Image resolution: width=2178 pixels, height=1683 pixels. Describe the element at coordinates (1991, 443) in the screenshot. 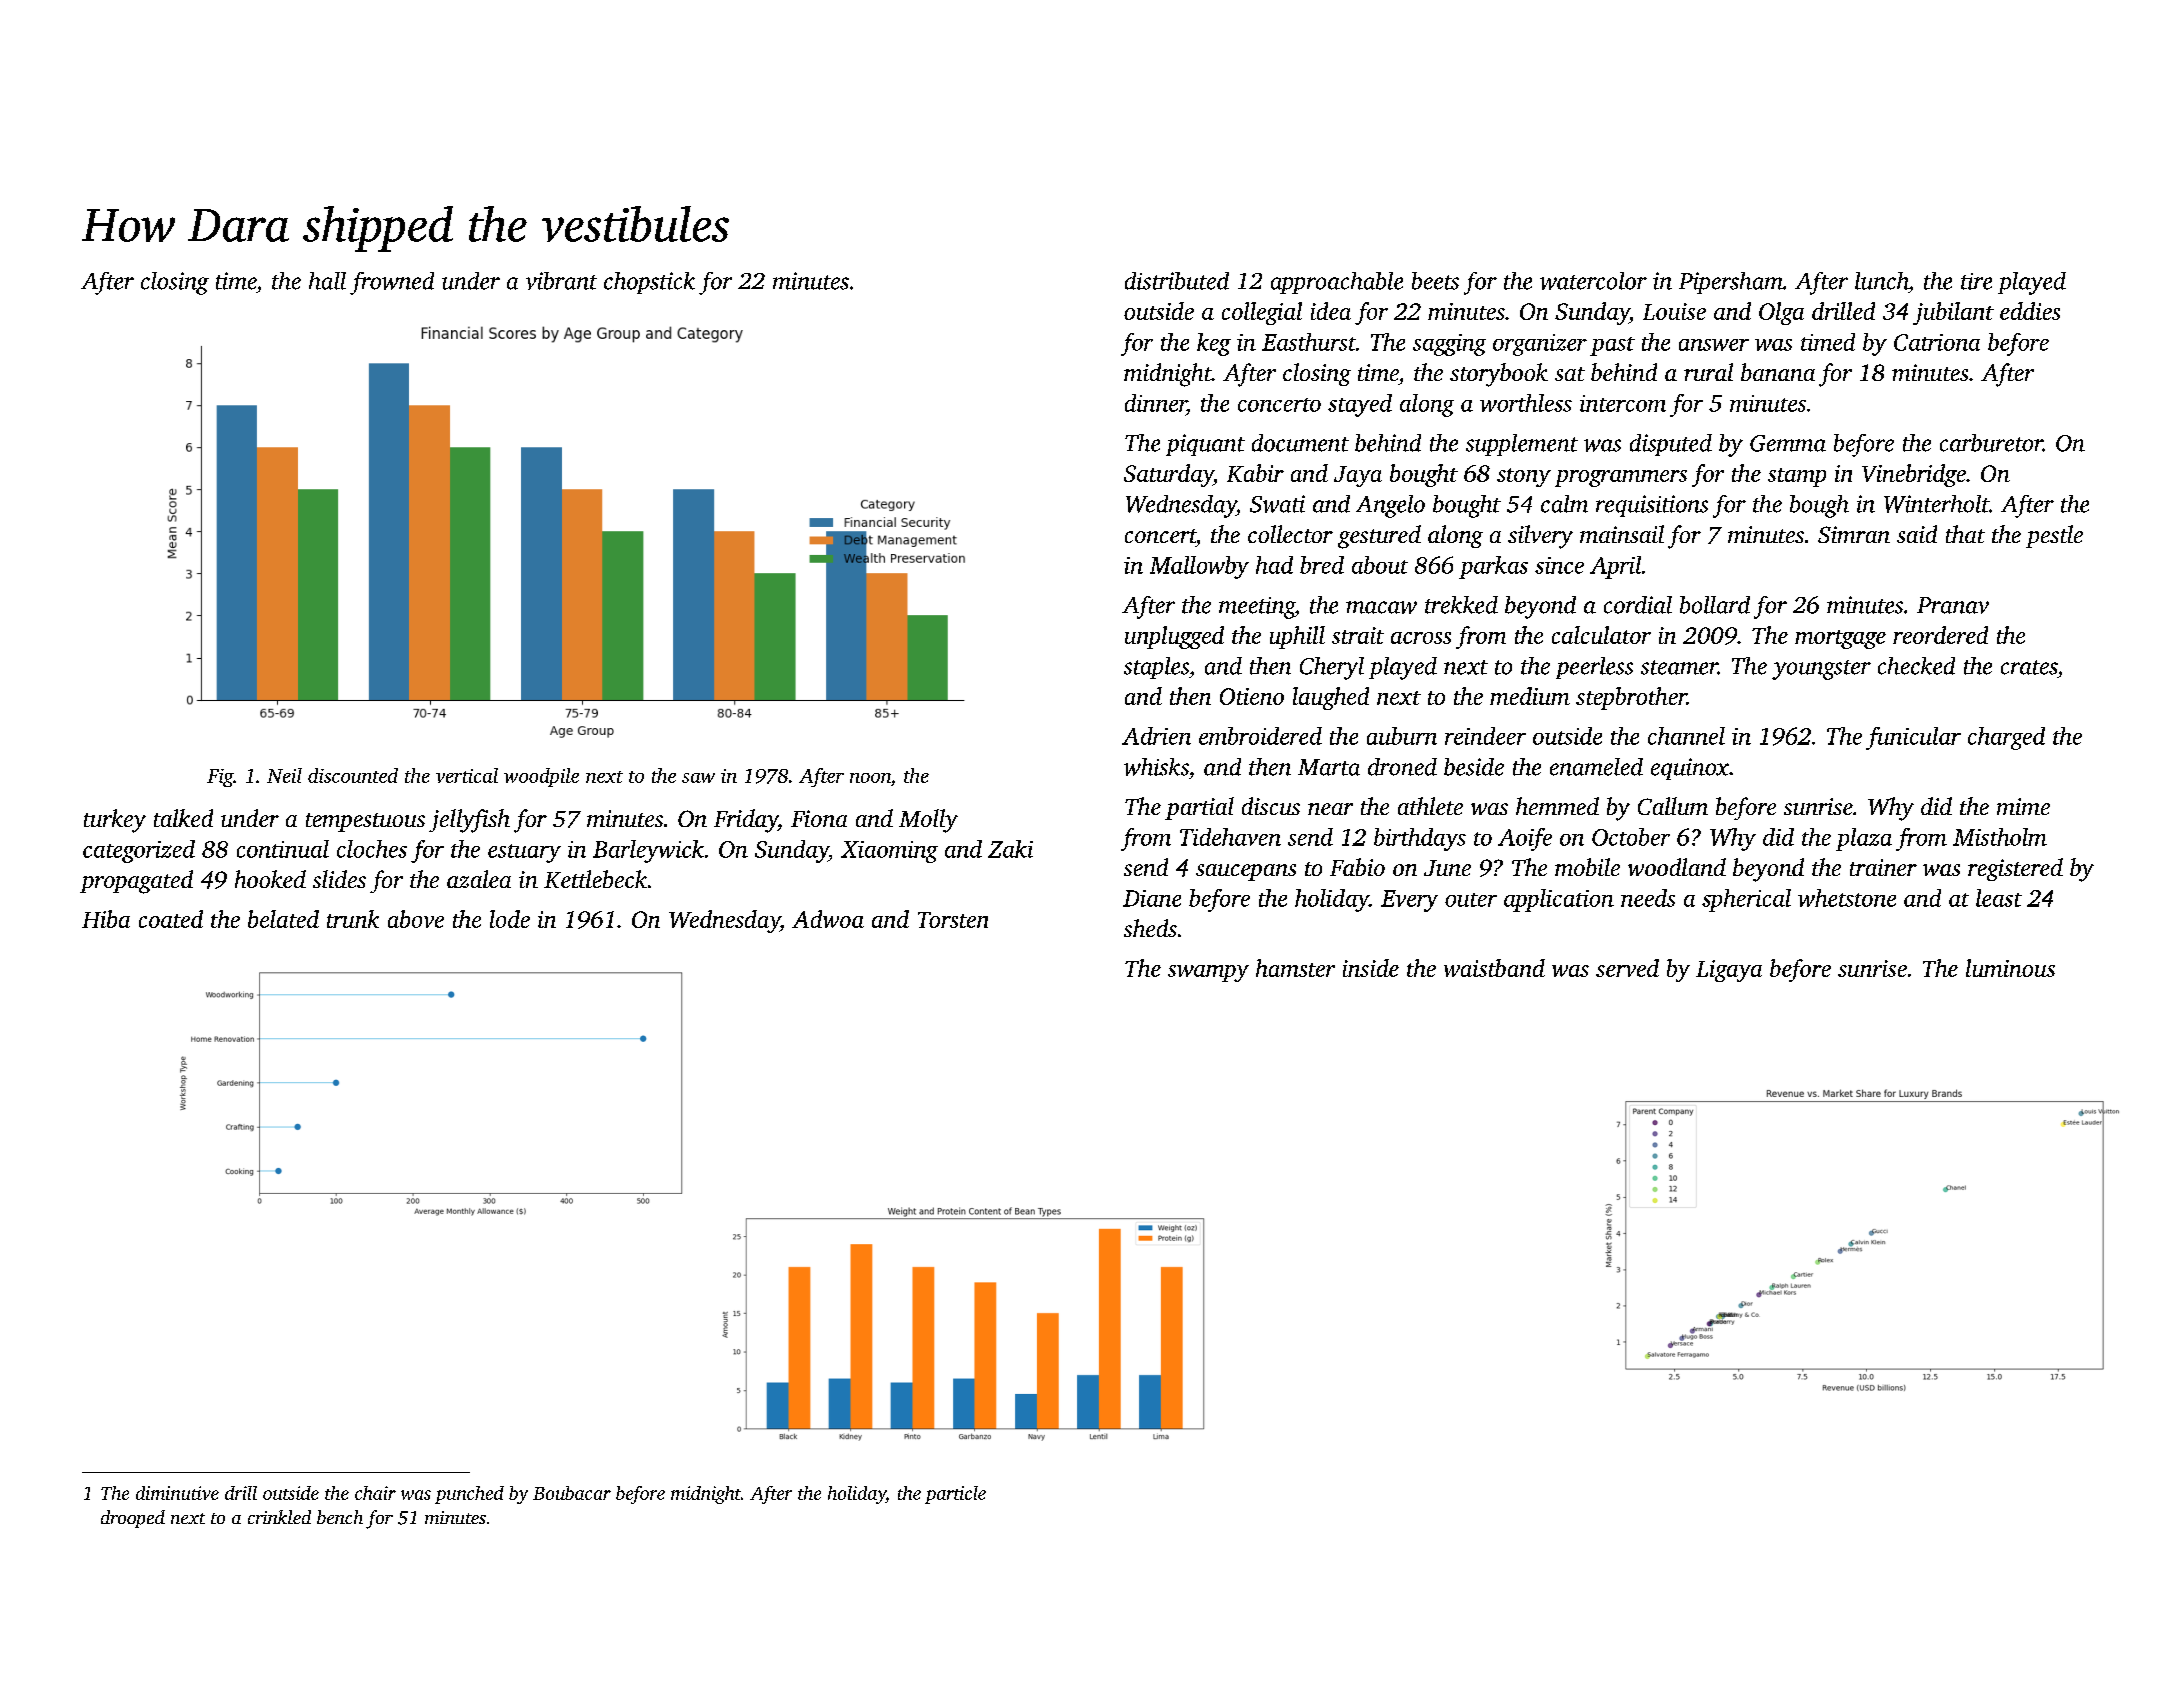

I see `carburetor` at that location.
